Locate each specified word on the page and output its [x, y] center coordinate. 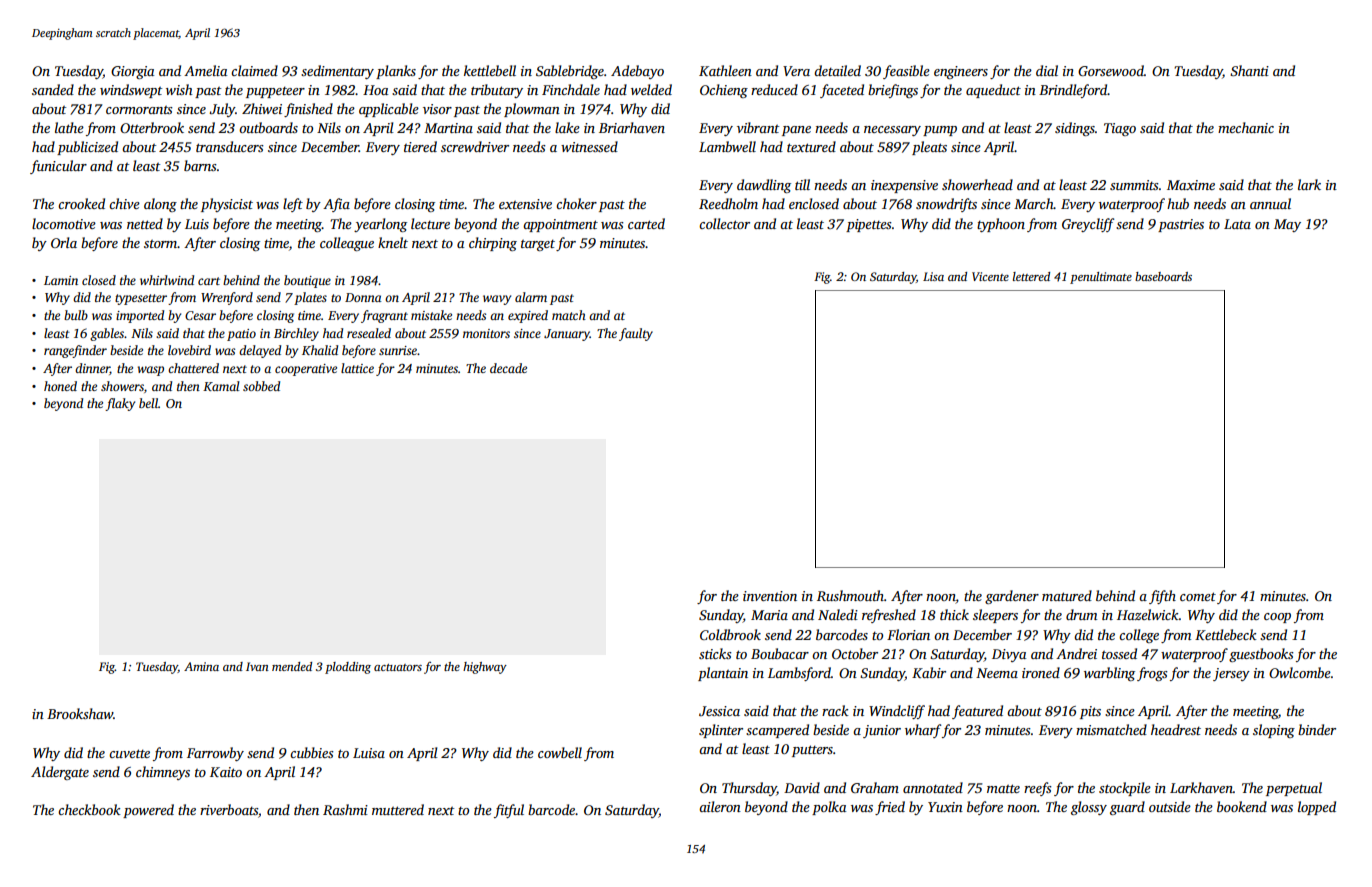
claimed [254, 70]
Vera [796, 71]
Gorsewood [1111, 70]
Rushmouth [850, 595]
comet [1198, 596]
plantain [723, 674]
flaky [120, 404]
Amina [201, 666]
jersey [1231, 674]
